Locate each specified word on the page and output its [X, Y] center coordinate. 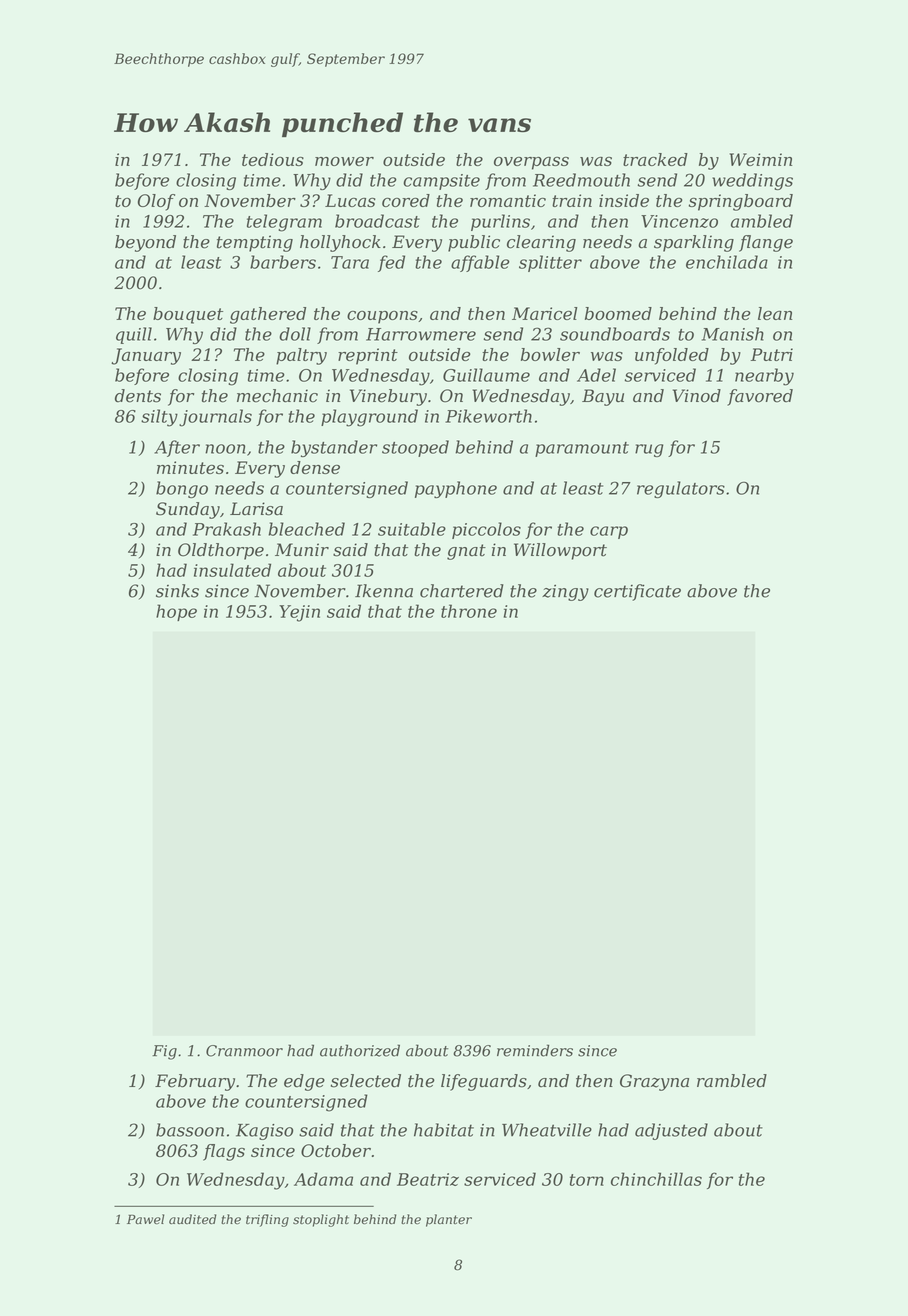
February [195, 1082]
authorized [360, 1050]
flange [766, 243]
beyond [145, 243]
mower [344, 161]
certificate [637, 592]
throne [469, 611]
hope [176, 612]
